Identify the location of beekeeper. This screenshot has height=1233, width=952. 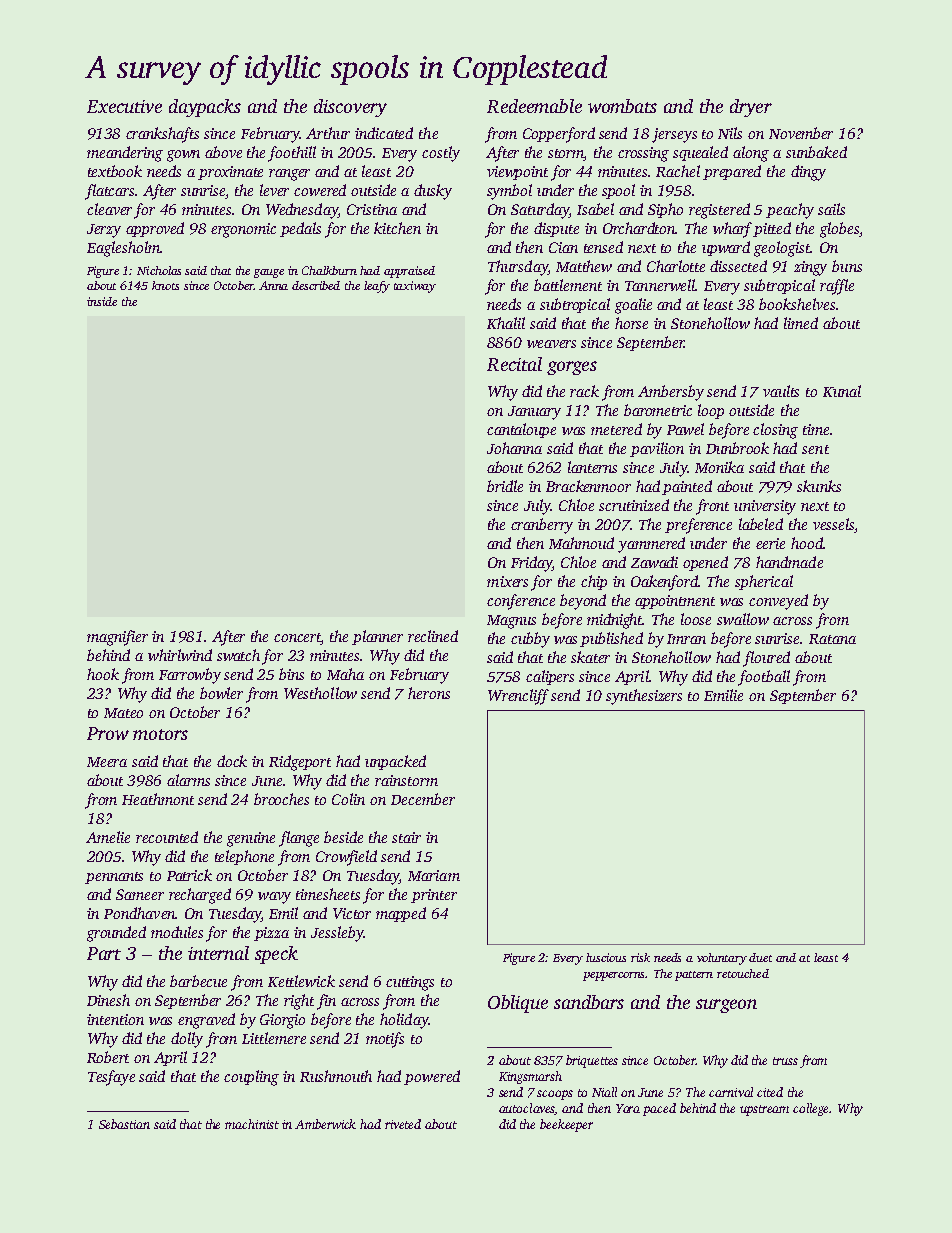
(566, 1125).
